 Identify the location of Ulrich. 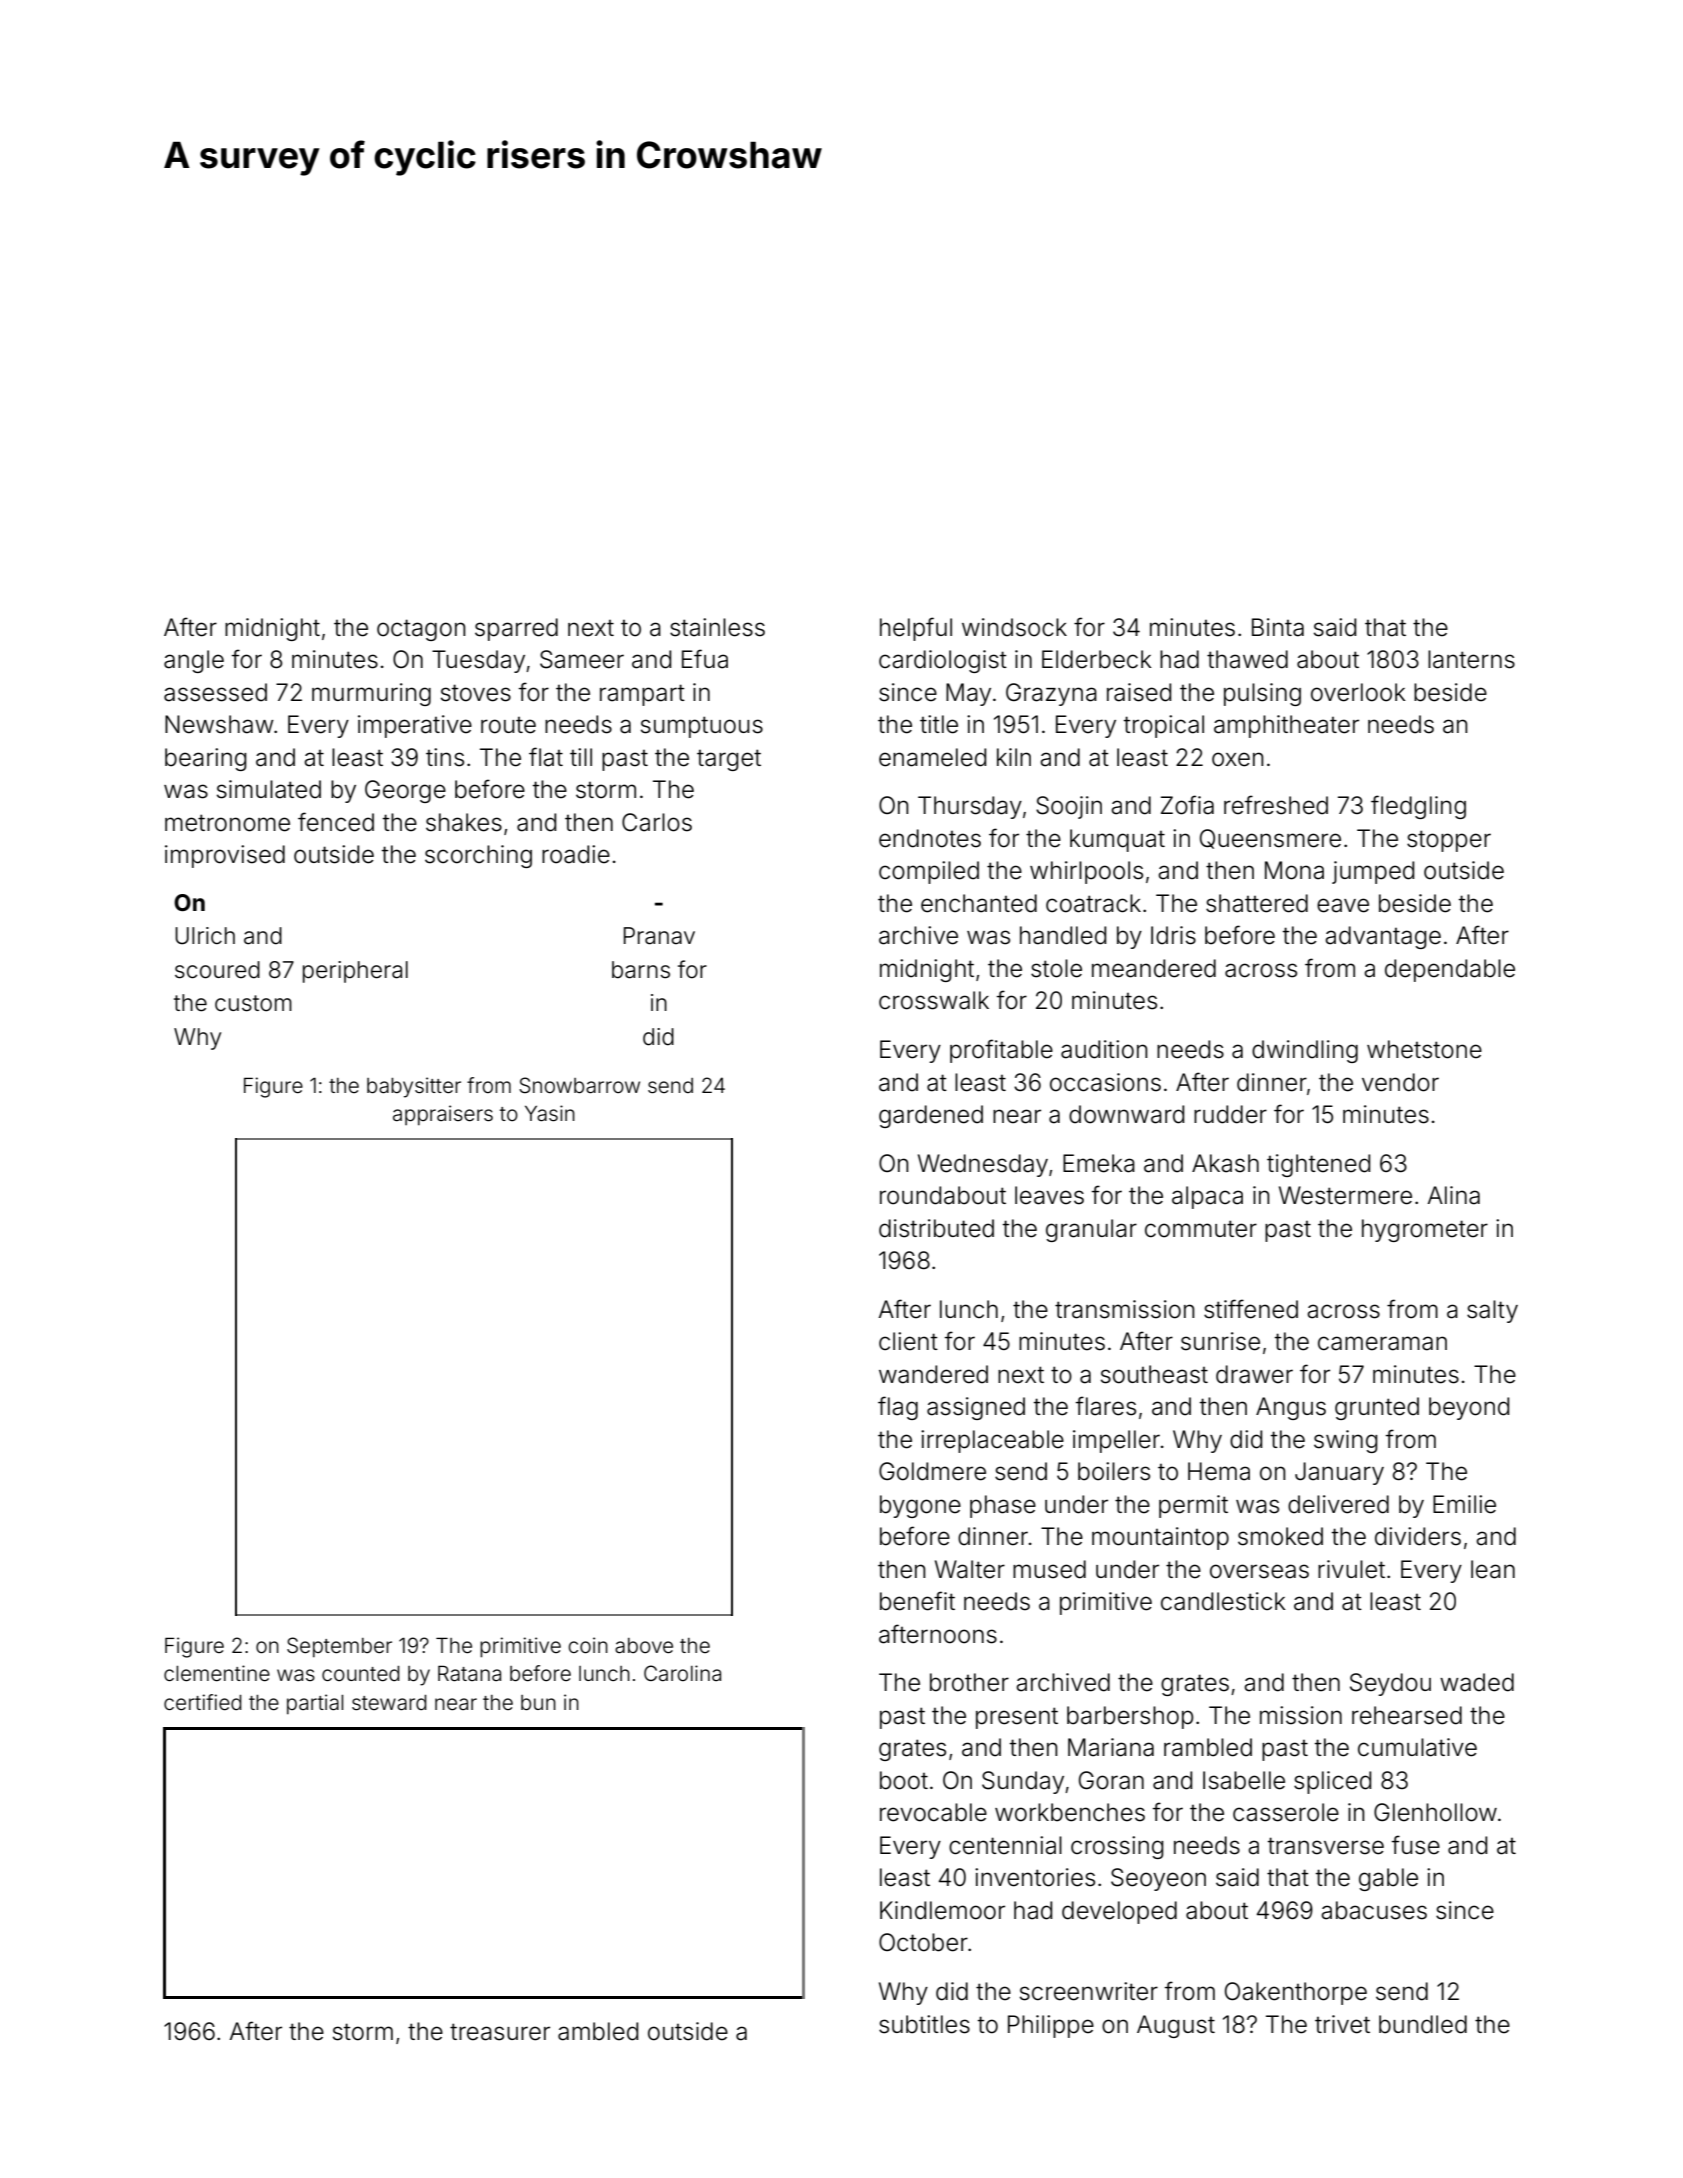
(205, 936).
